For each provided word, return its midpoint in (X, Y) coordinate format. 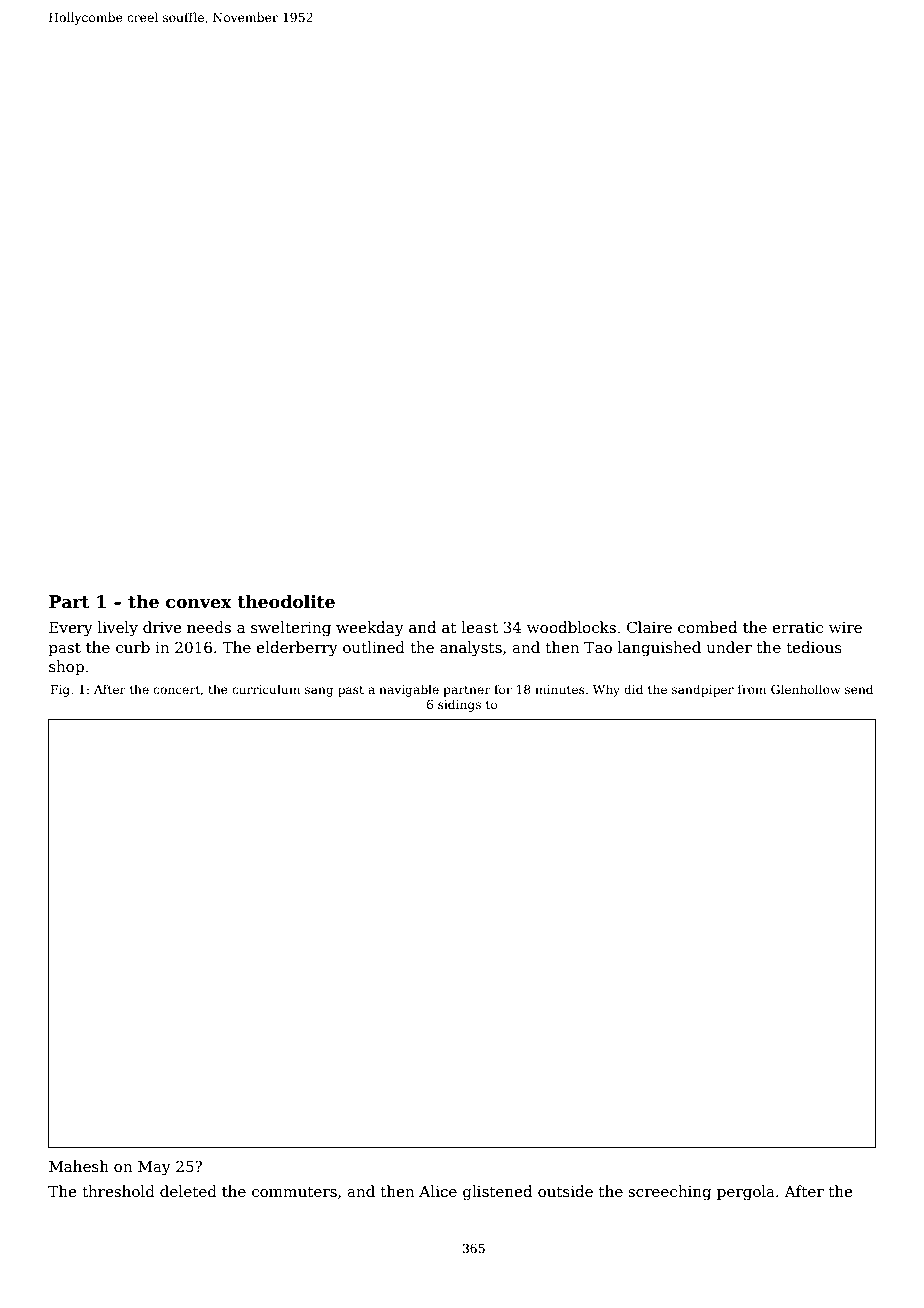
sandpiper (703, 690)
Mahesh (79, 1166)
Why (606, 690)
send (859, 689)
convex (199, 604)
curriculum (266, 689)
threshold (118, 1191)
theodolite (286, 601)
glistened (497, 1193)
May (154, 1168)
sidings (459, 705)
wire (845, 627)
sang (319, 692)
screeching (669, 1193)
